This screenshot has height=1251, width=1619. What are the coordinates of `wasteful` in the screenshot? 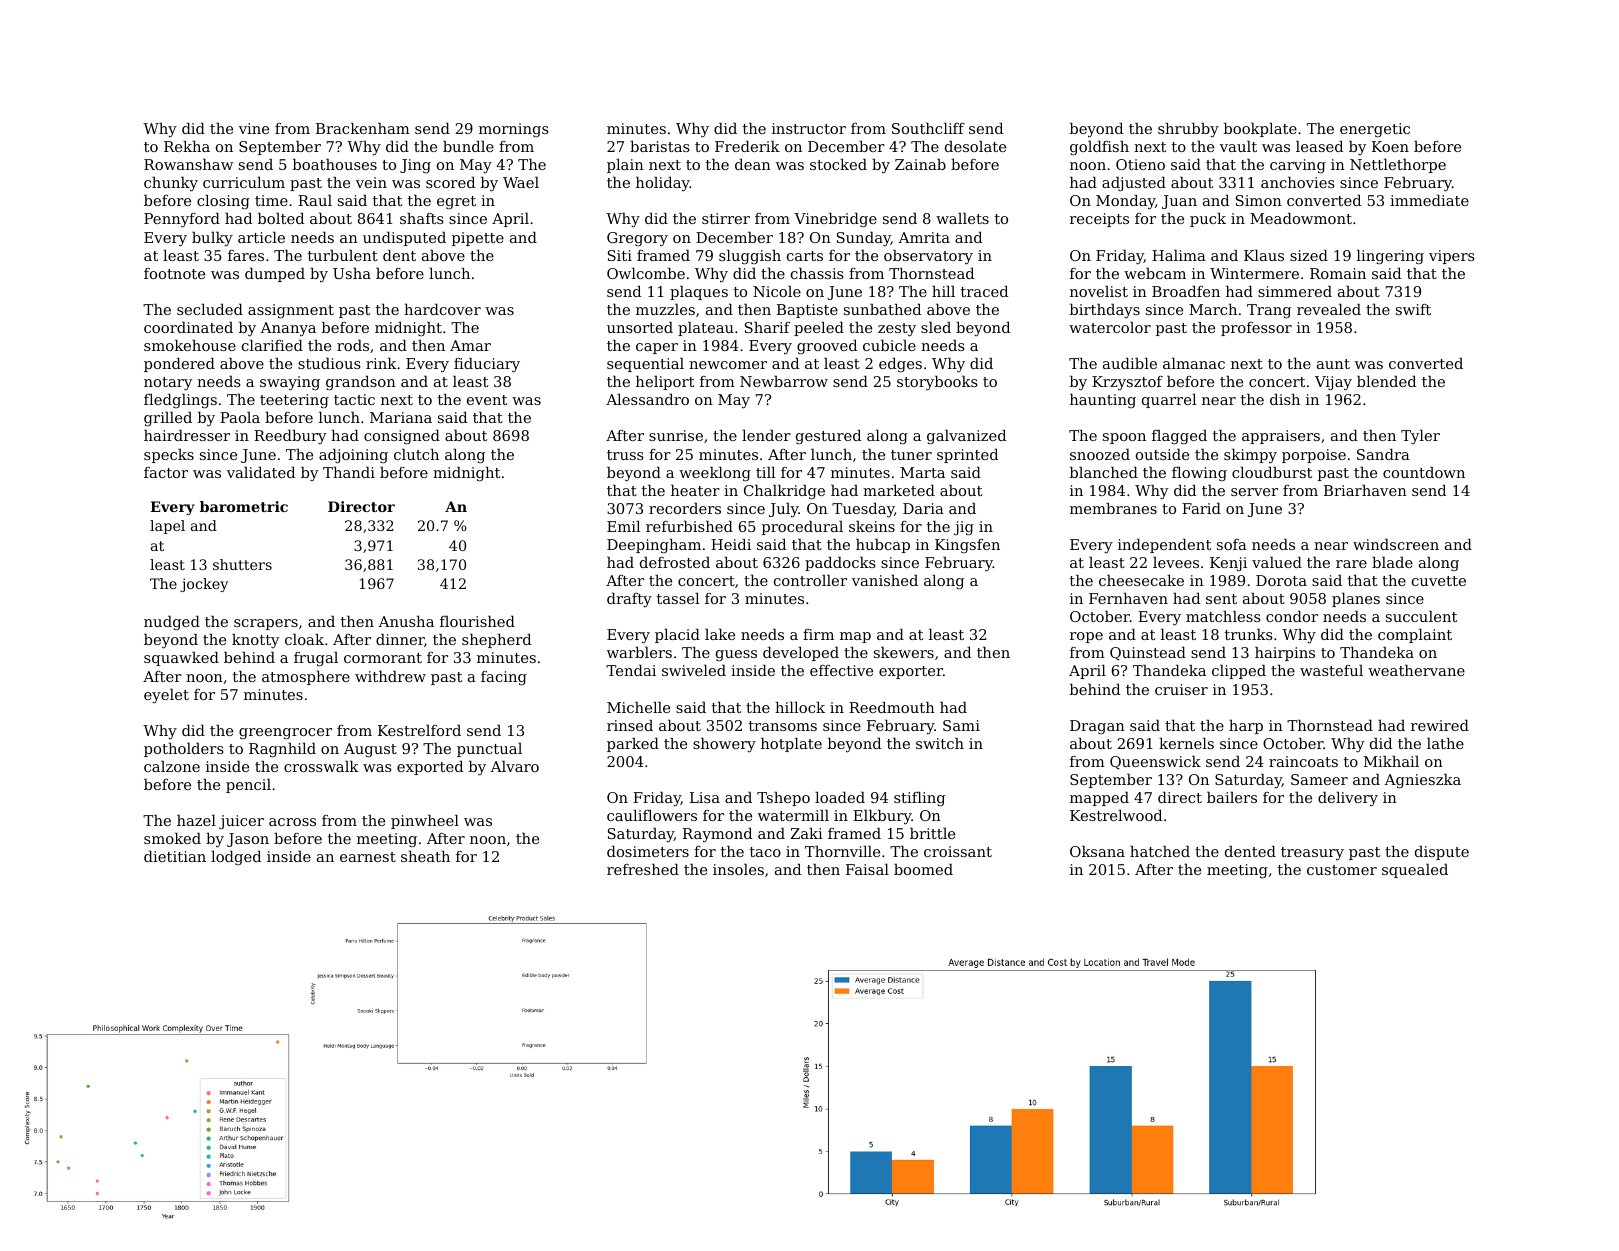 It's located at (1331, 670).
